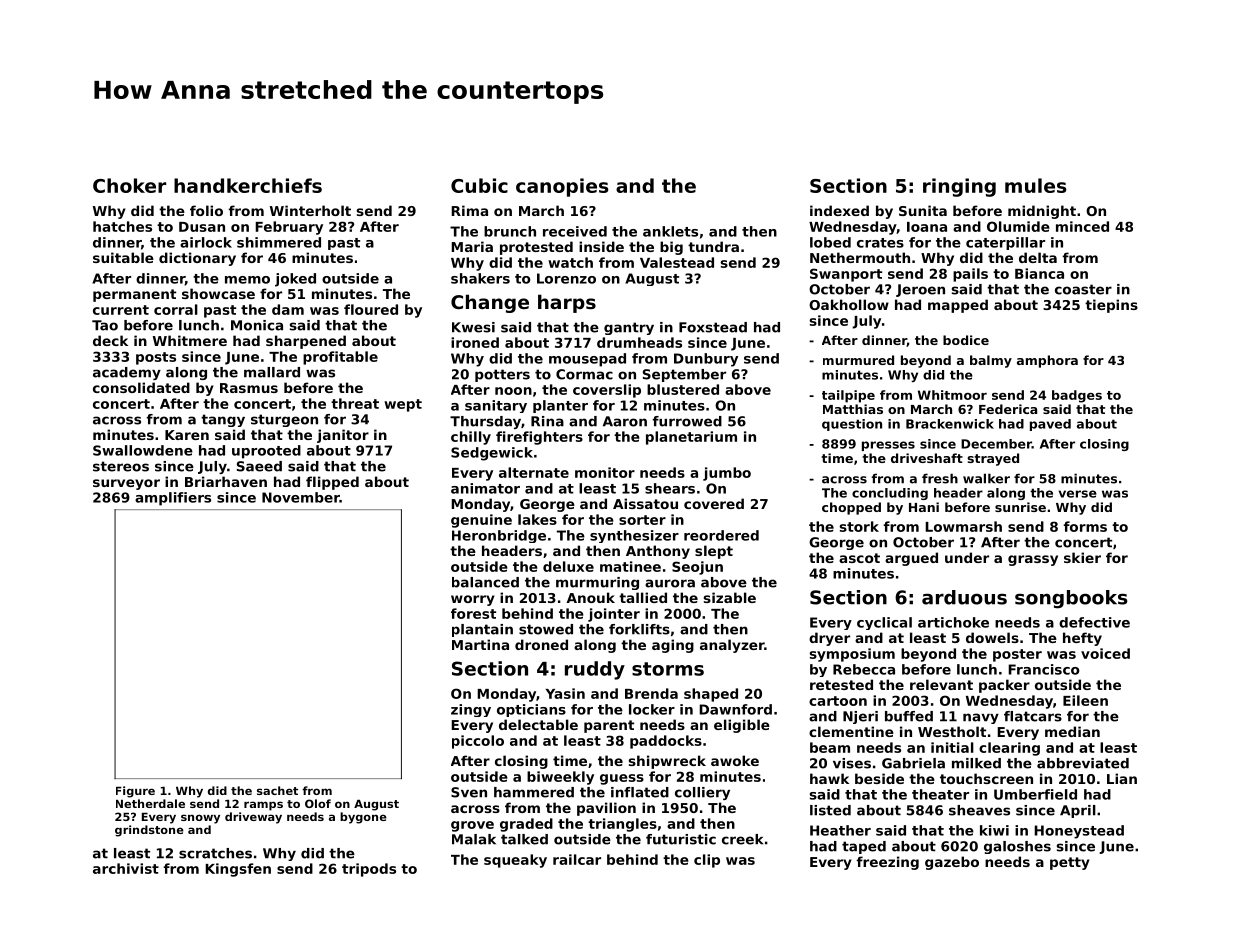 The height and width of the image is (952, 1233). I want to click on ringing, so click(959, 187).
